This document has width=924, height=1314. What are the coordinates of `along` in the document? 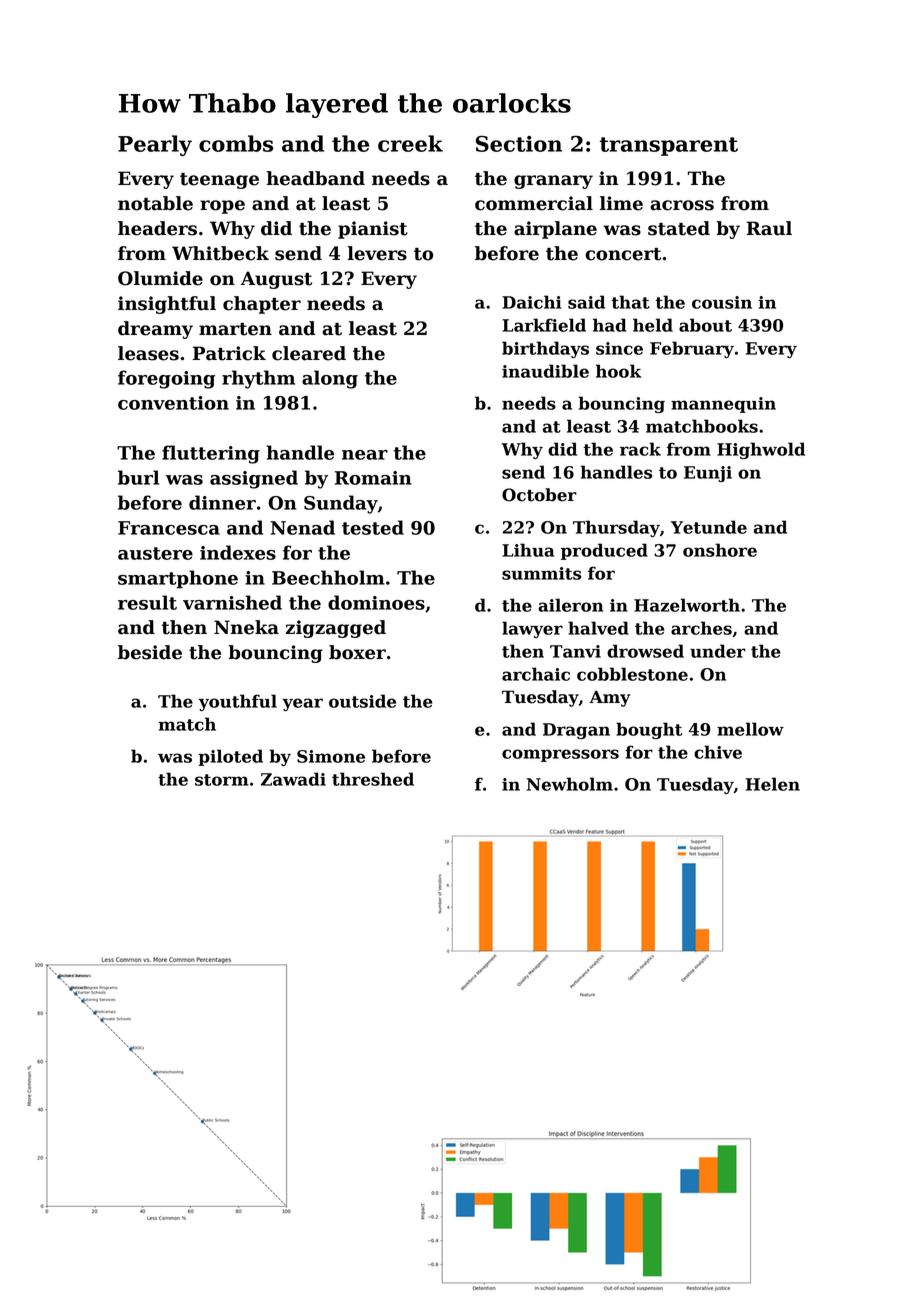 It's located at (330, 379).
